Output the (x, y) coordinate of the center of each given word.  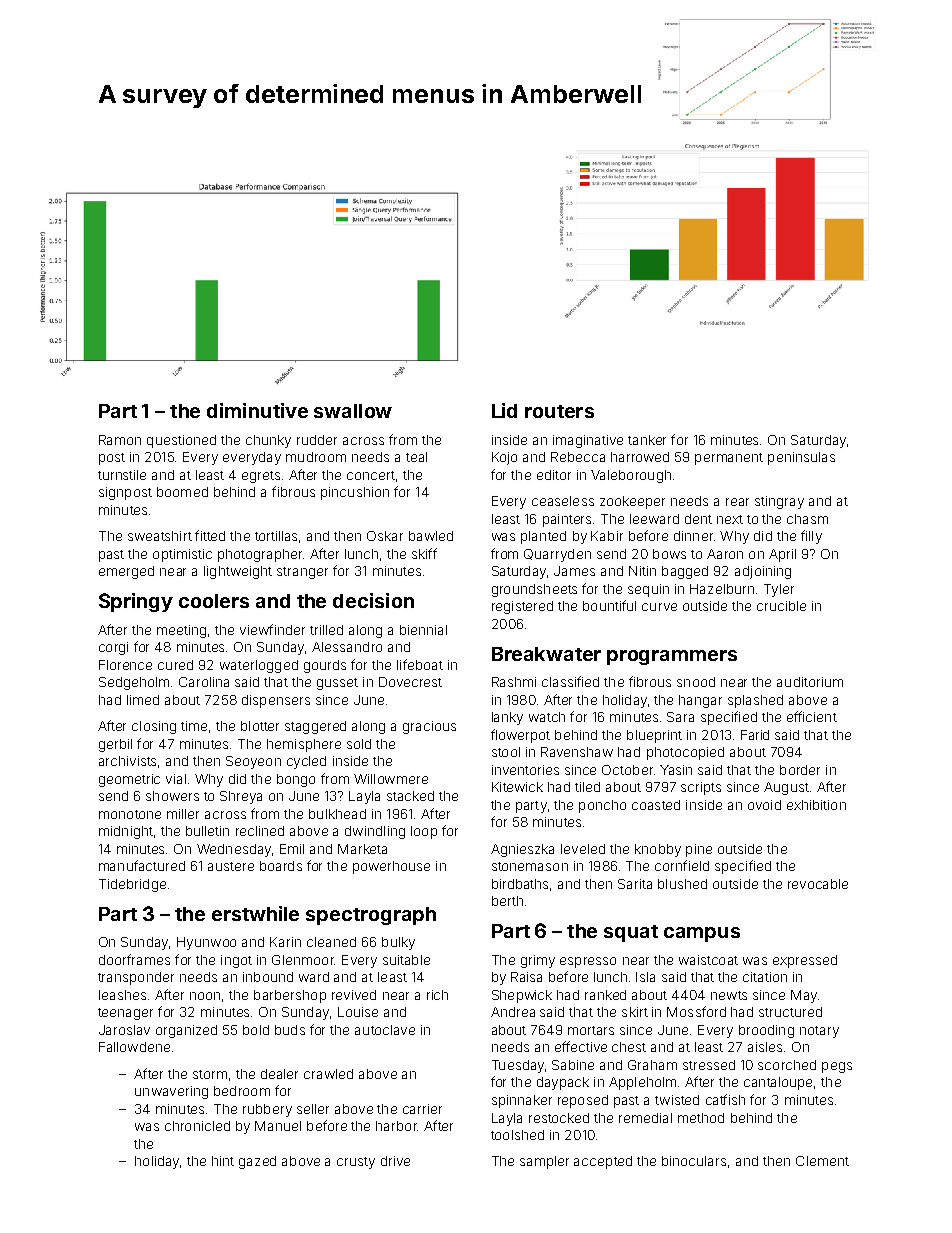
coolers (214, 601)
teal (416, 457)
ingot (236, 961)
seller (313, 1109)
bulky (398, 943)
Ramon (120, 440)
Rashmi (514, 682)
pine (699, 850)
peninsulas (801, 458)
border (800, 770)
